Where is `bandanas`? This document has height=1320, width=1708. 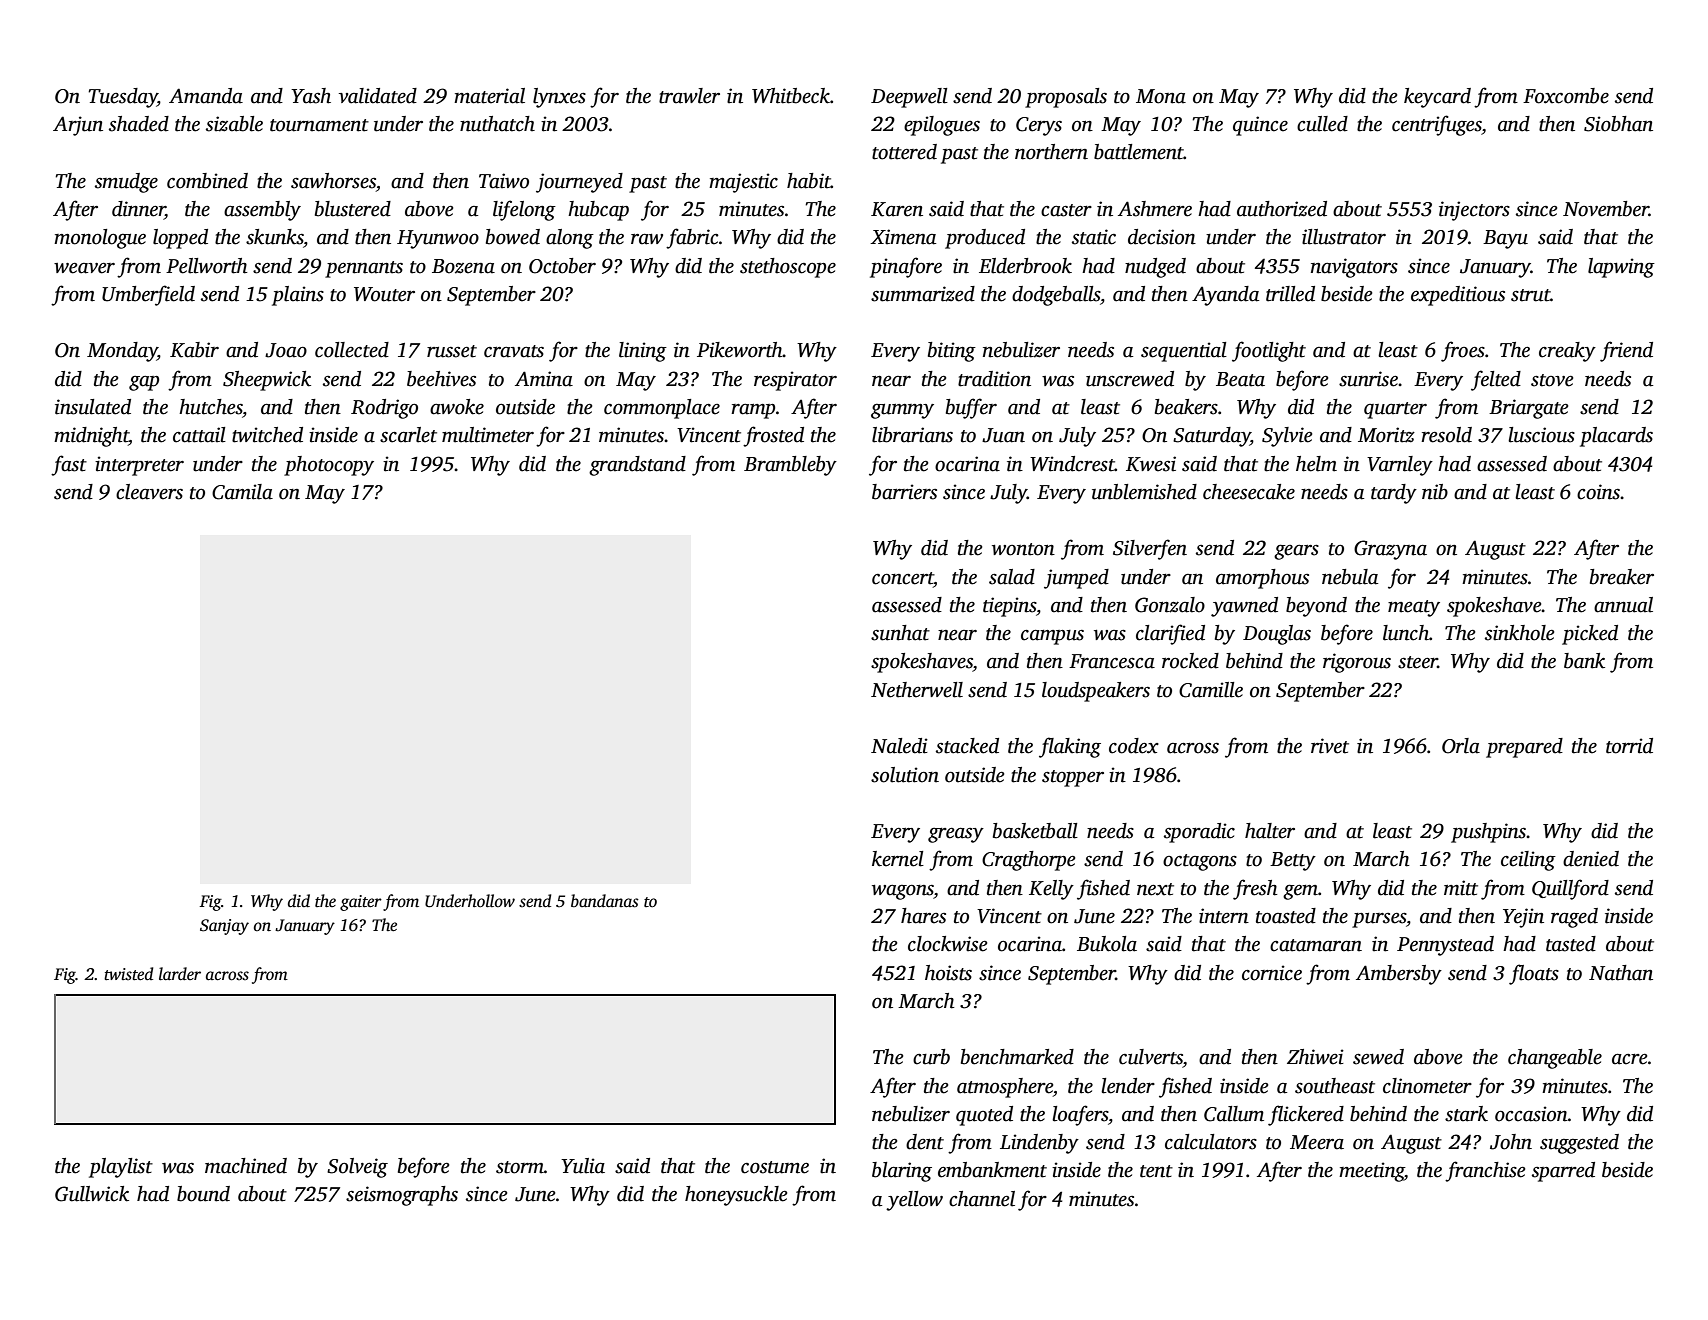
bandanas is located at coordinates (605, 901).
